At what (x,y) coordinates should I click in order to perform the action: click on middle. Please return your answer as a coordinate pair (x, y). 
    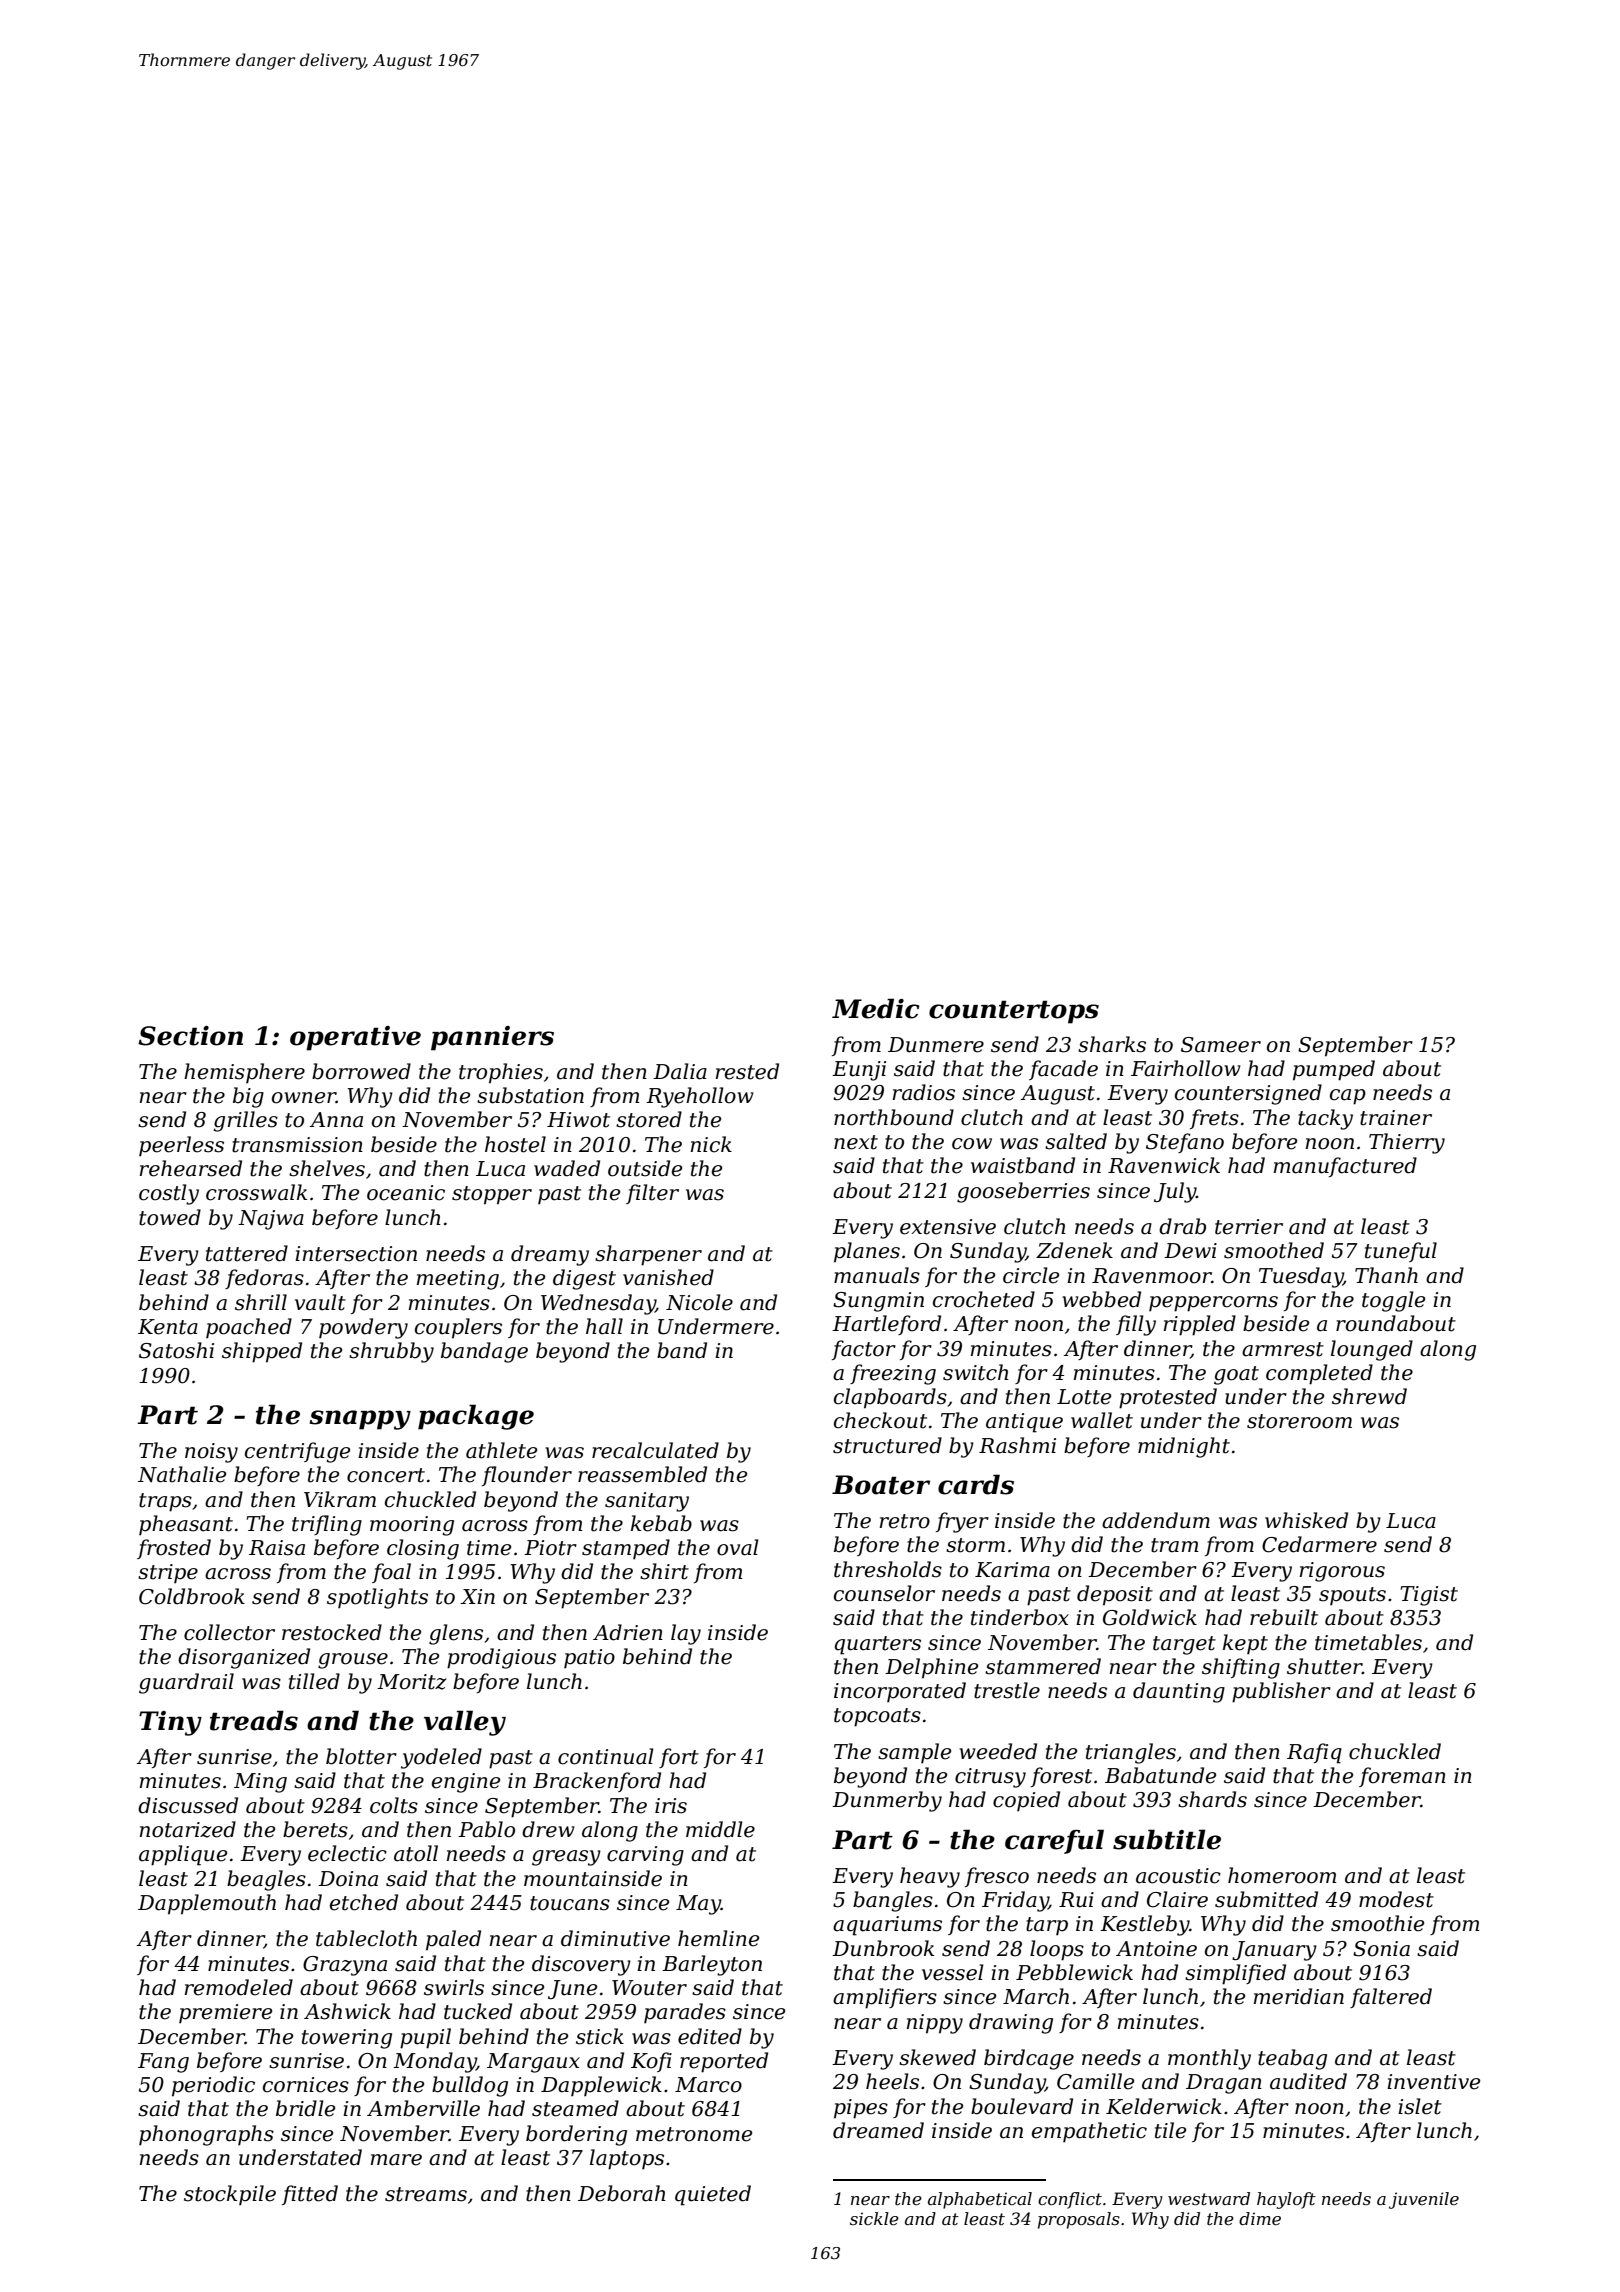
    Looking at the image, I should click on (720, 1829).
